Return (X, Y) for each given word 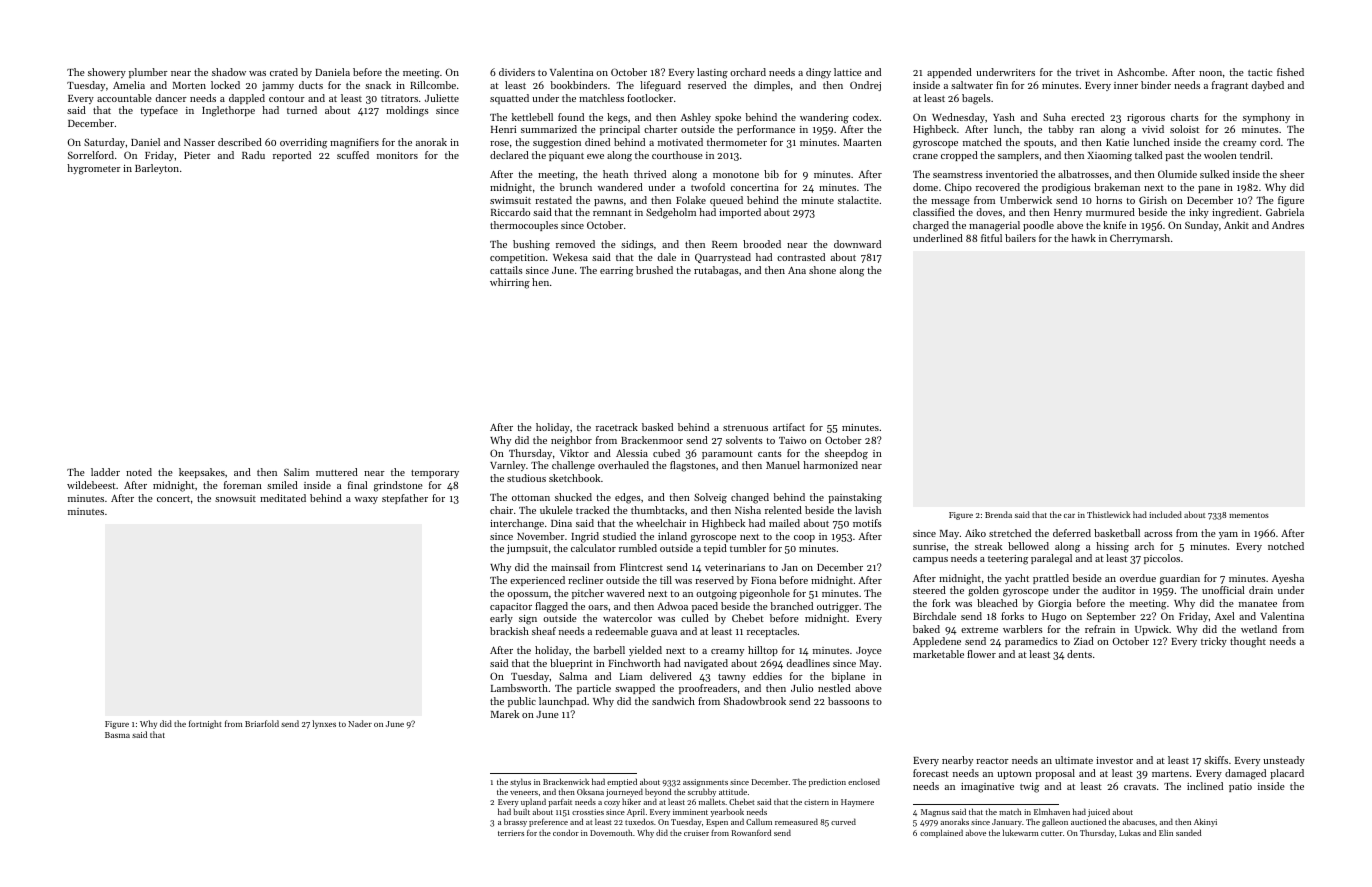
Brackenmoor (652, 440)
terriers (511, 833)
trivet (1088, 72)
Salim (296, 472)
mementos (1249, 515)
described (240, 142)
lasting (712, 73)
